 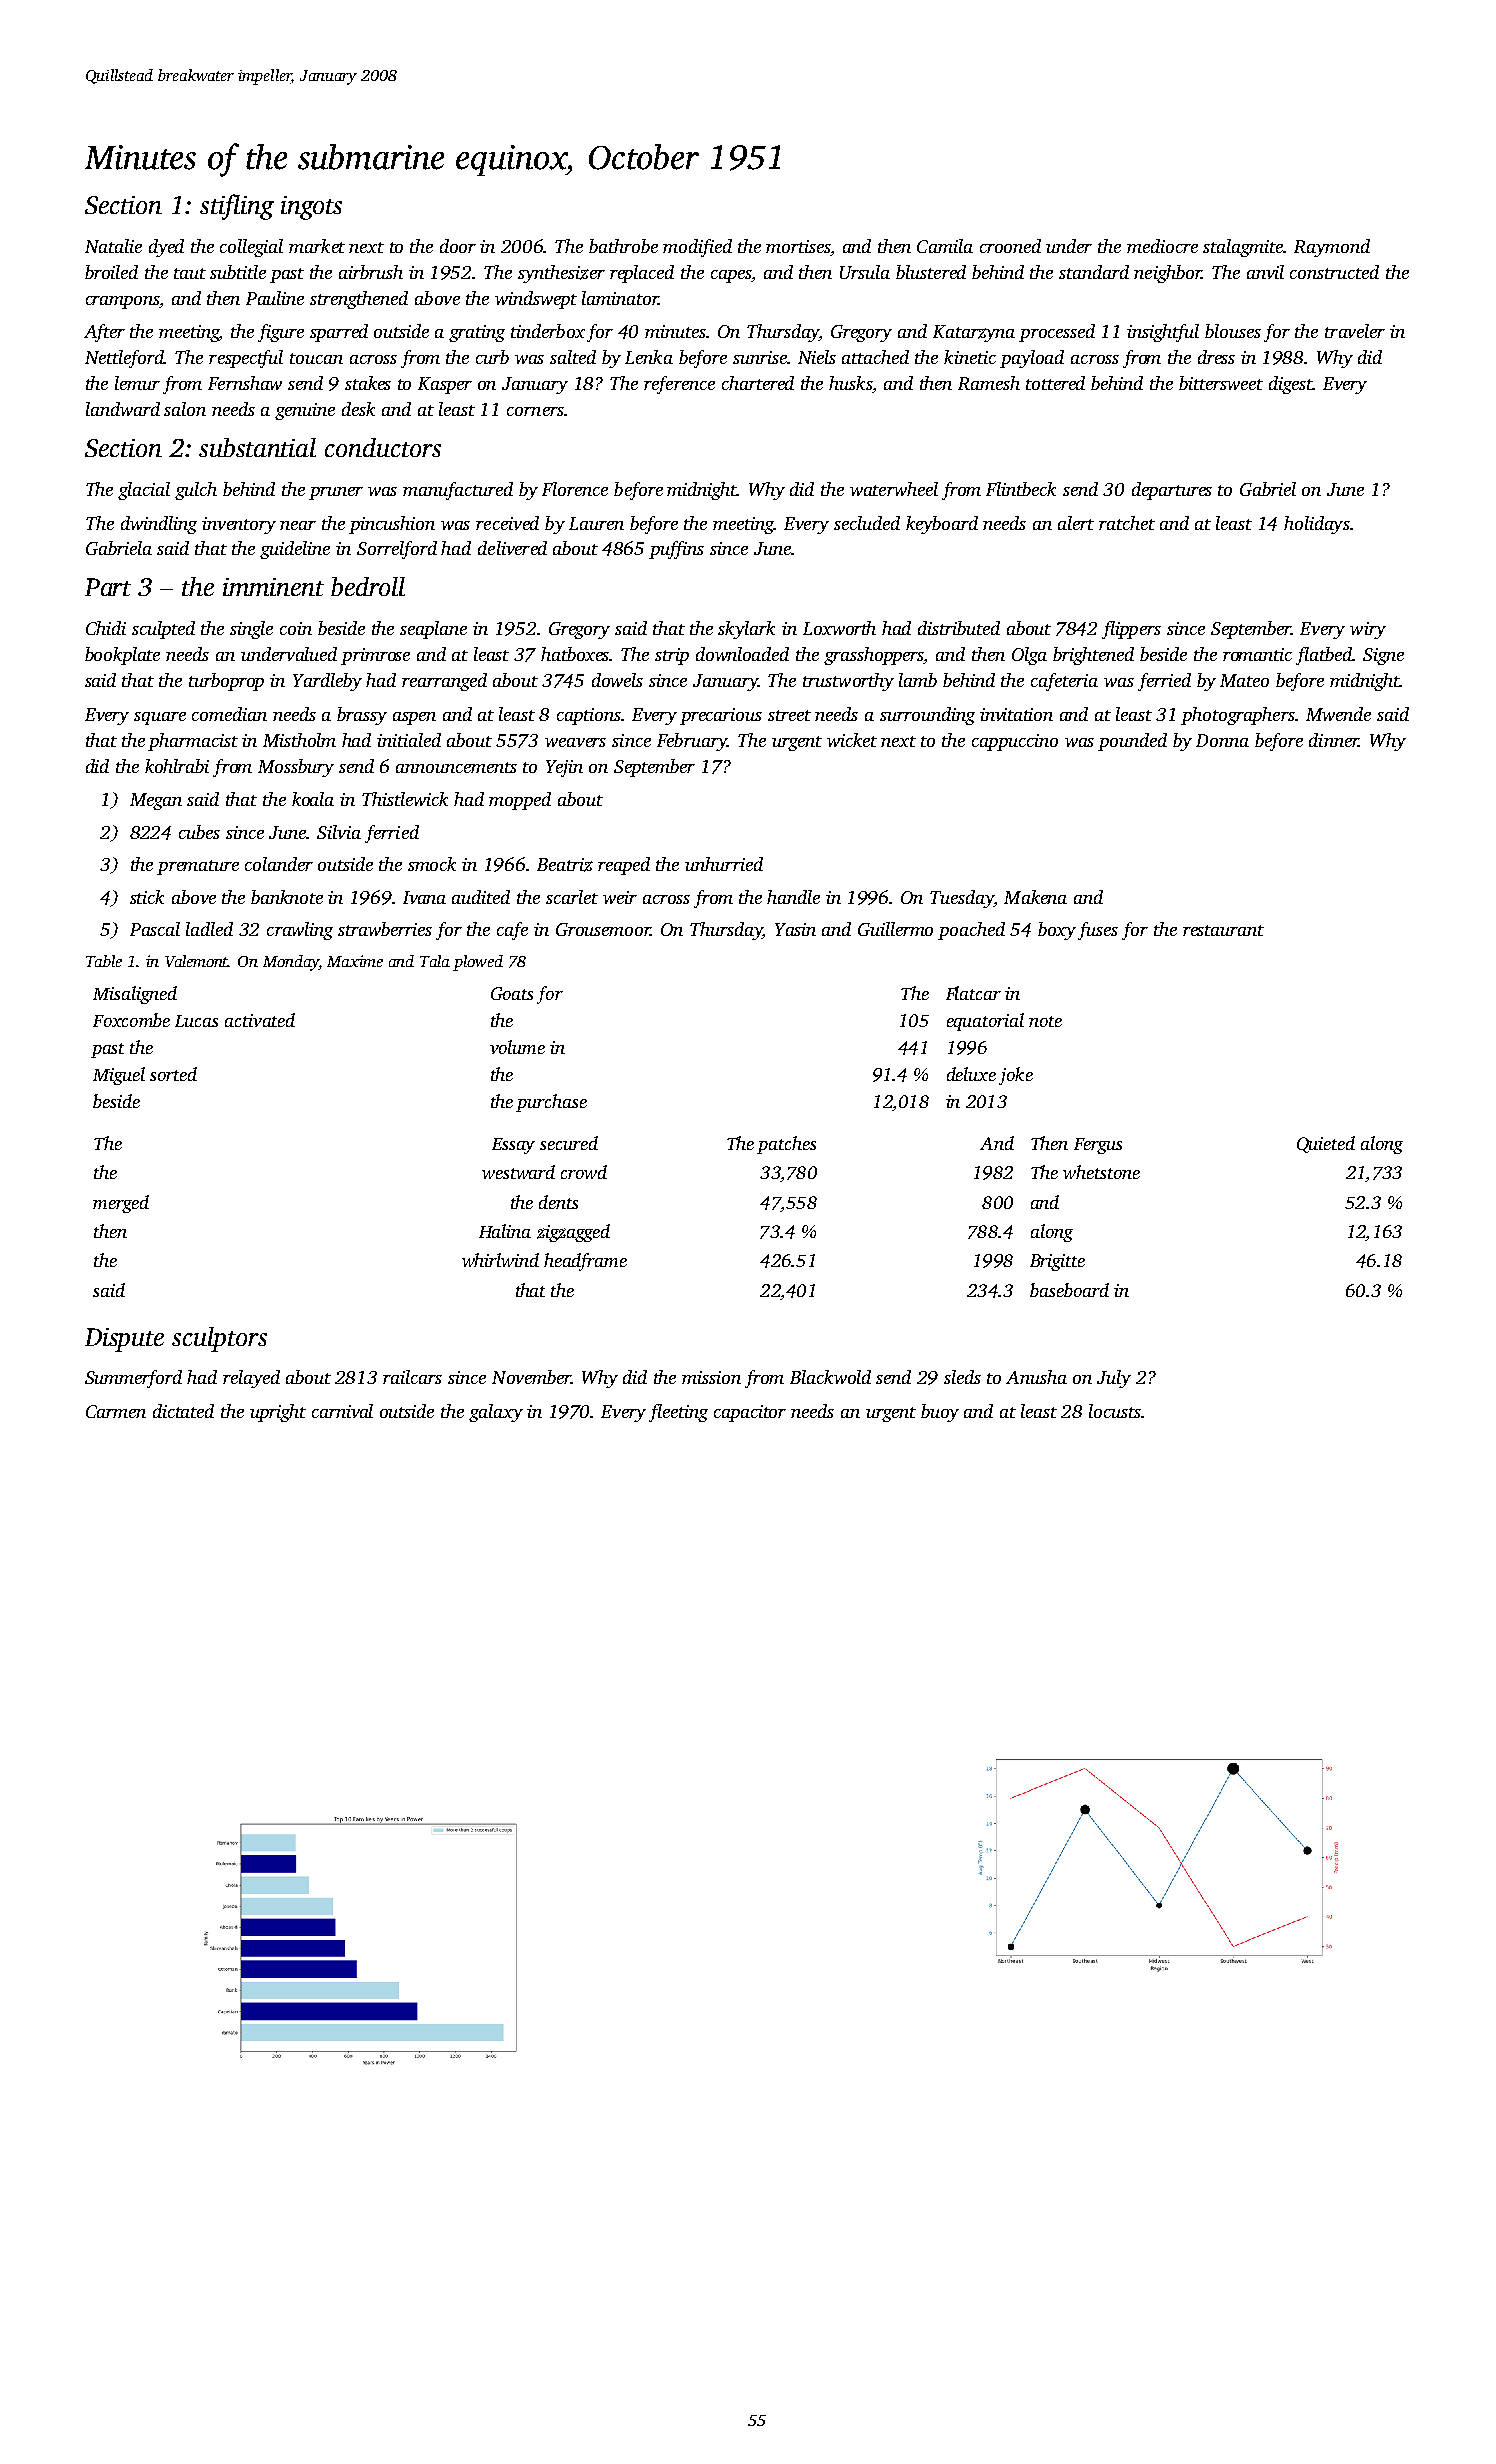 What do you see at coordinates (1355, 331) in the page?
I see `traveler` at bounding box center [1355, 331].
